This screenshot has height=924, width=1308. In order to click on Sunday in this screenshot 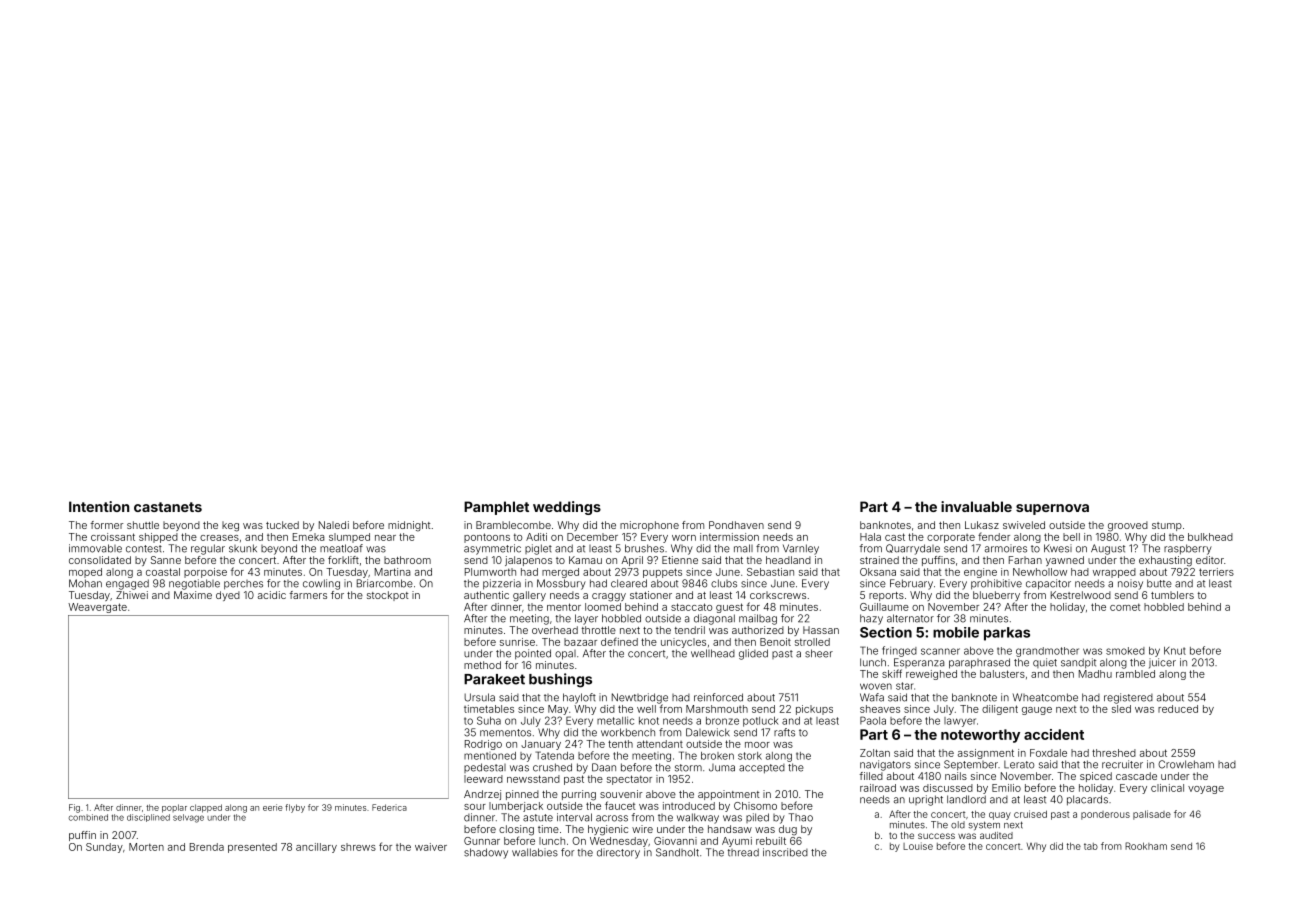, I will do `click(104, 848)`.
